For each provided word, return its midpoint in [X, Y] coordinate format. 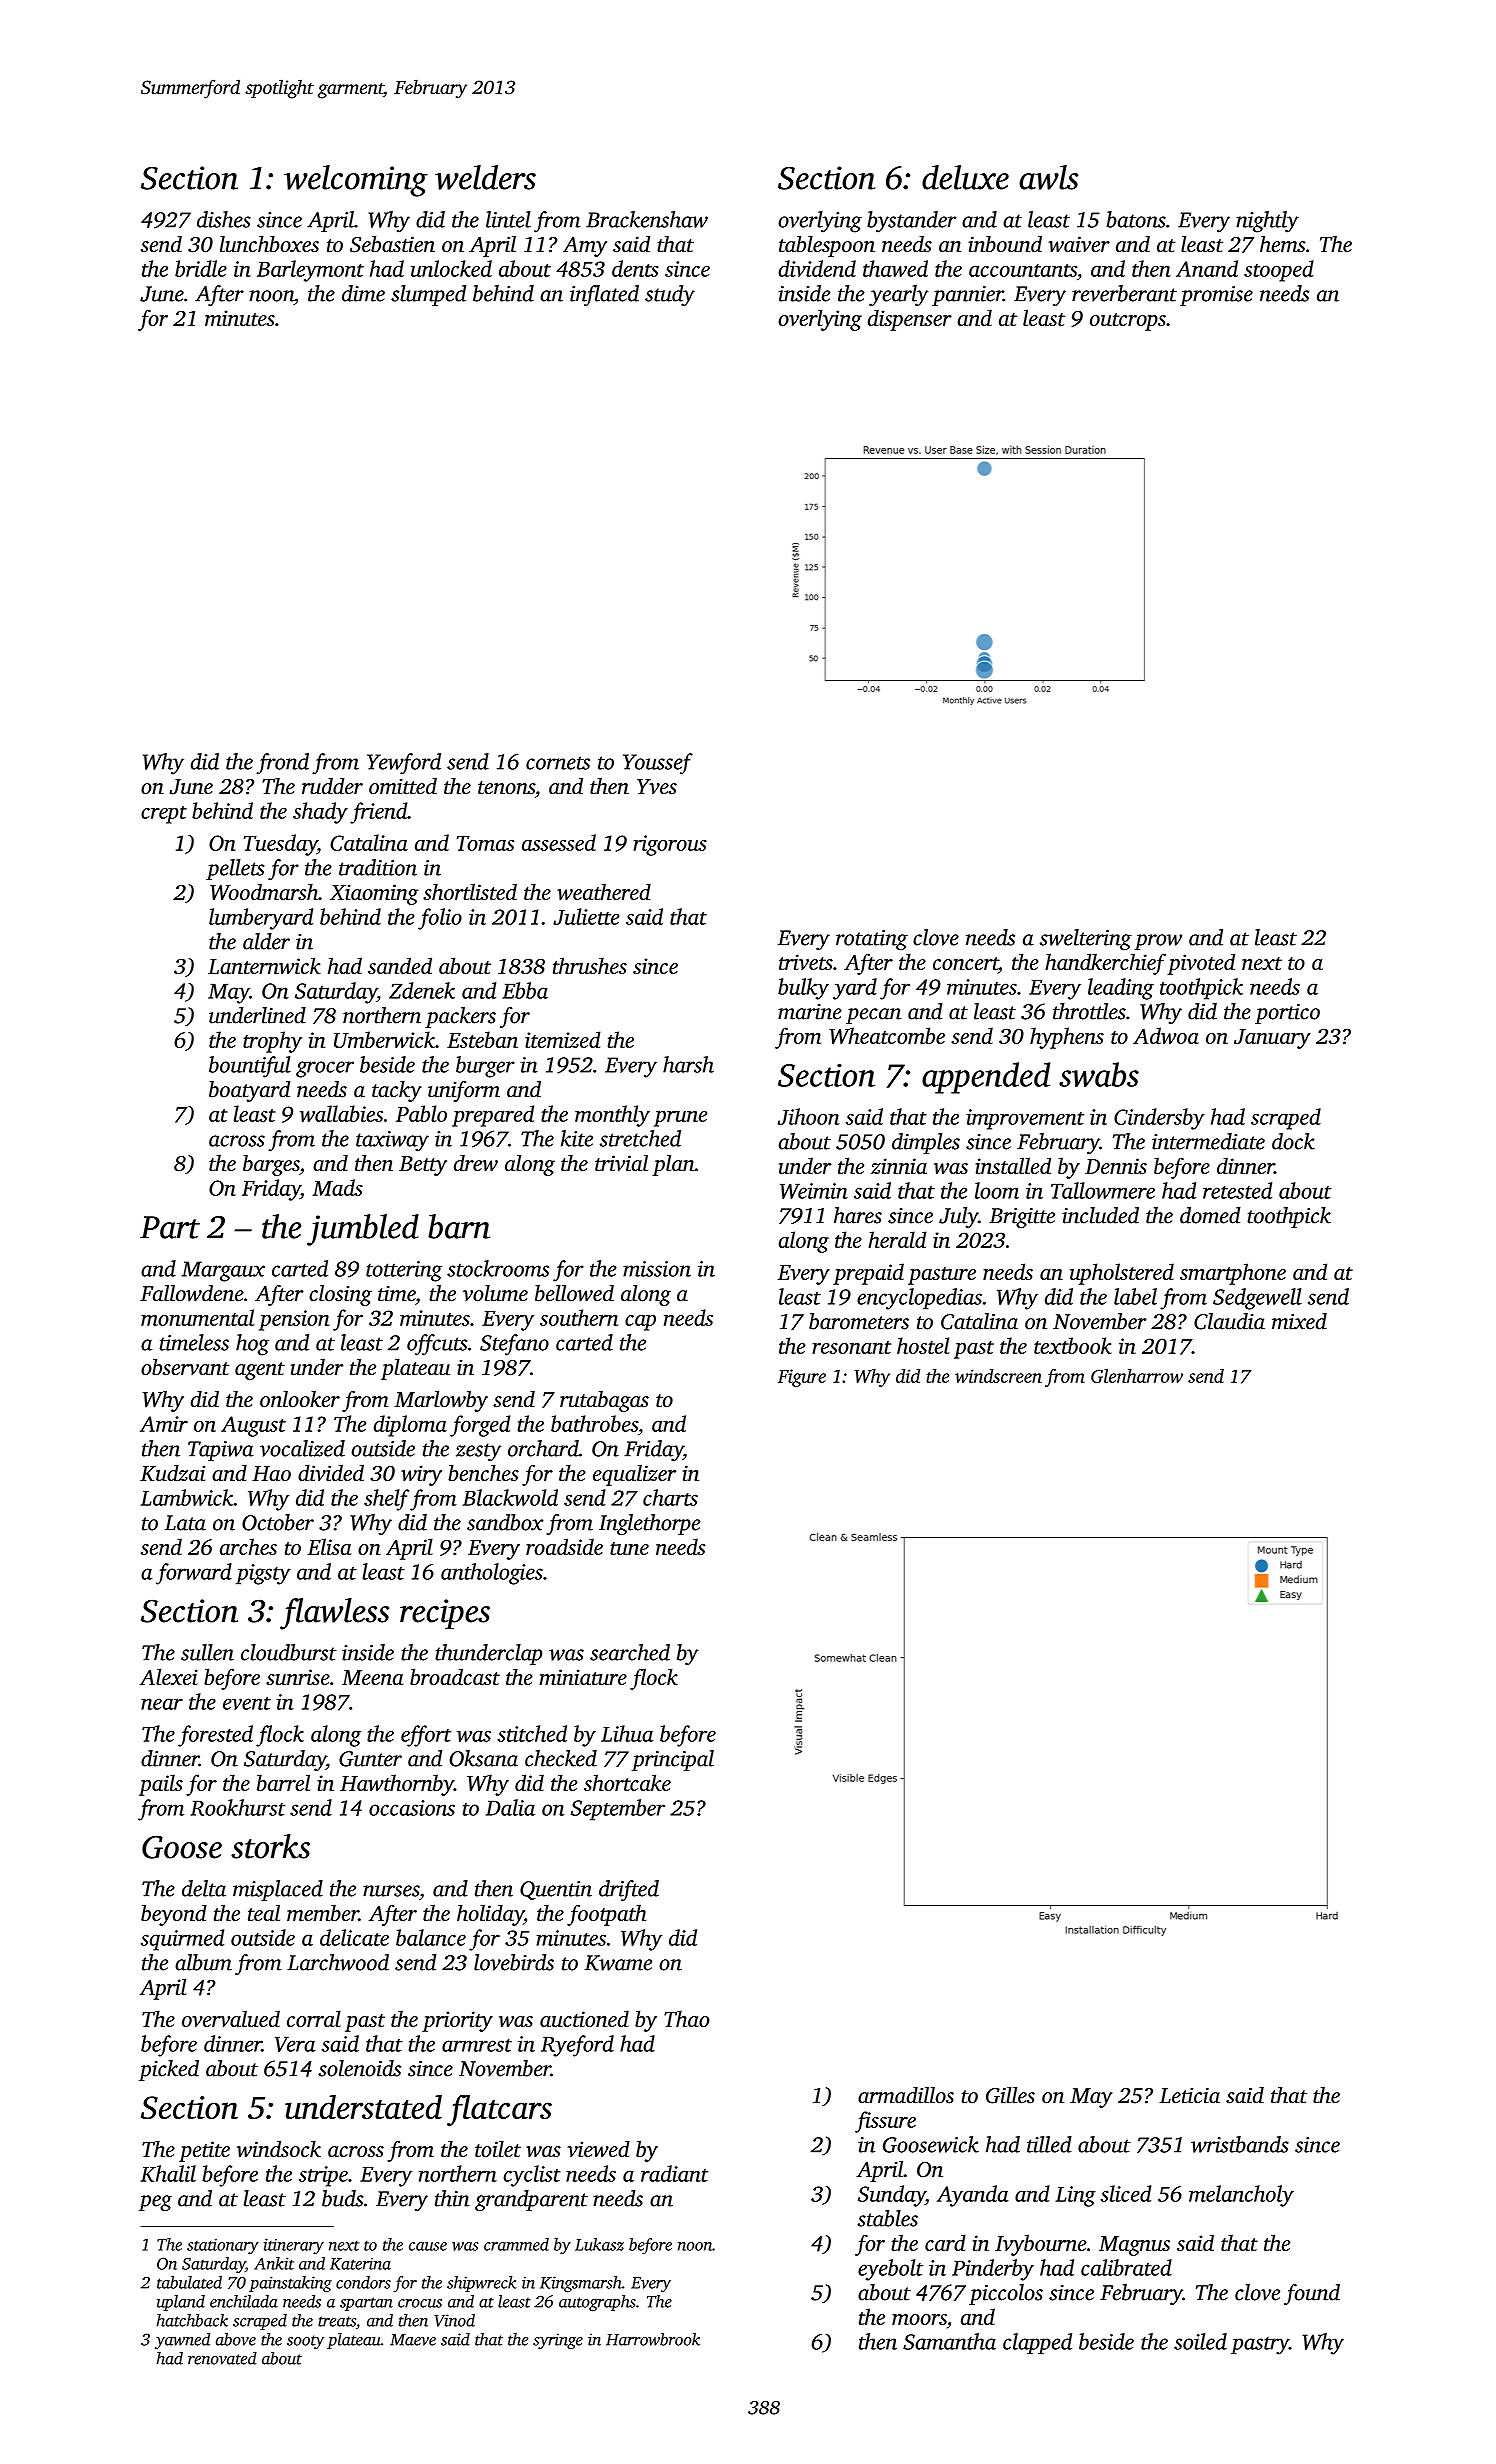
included [1100, 1215]
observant [185, 1367]
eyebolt [890, 2270]
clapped [1037, 2343]
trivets [806, 962]
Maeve [413, 2340]
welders [485, 177]
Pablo [421, 1113]
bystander [911, 222]
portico [1287, 1014]
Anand [1207, 268]
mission [657, 1269]
